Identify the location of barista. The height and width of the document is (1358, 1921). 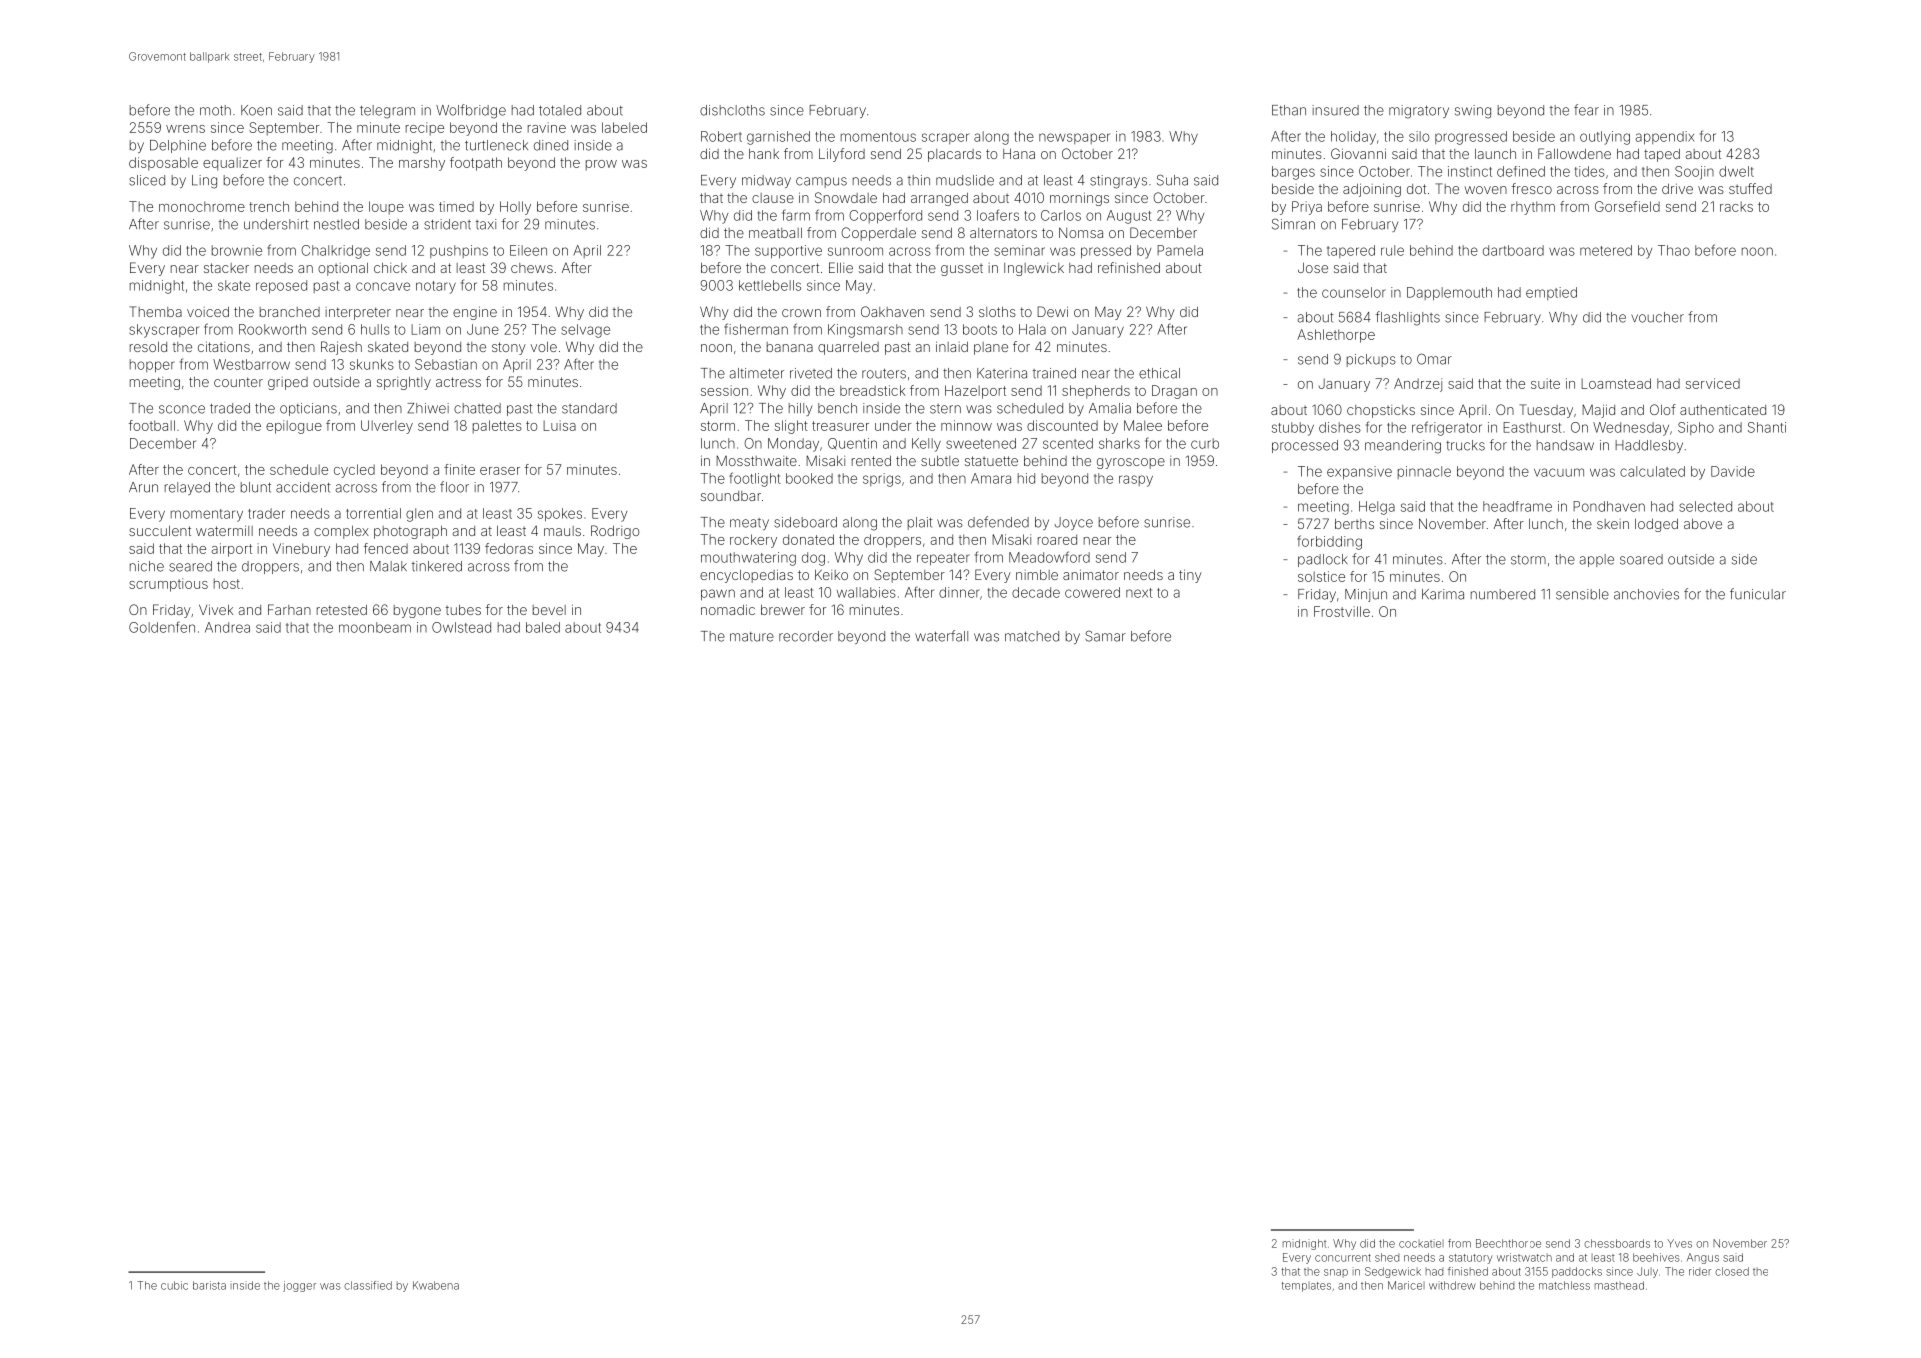
(209, 1285).
